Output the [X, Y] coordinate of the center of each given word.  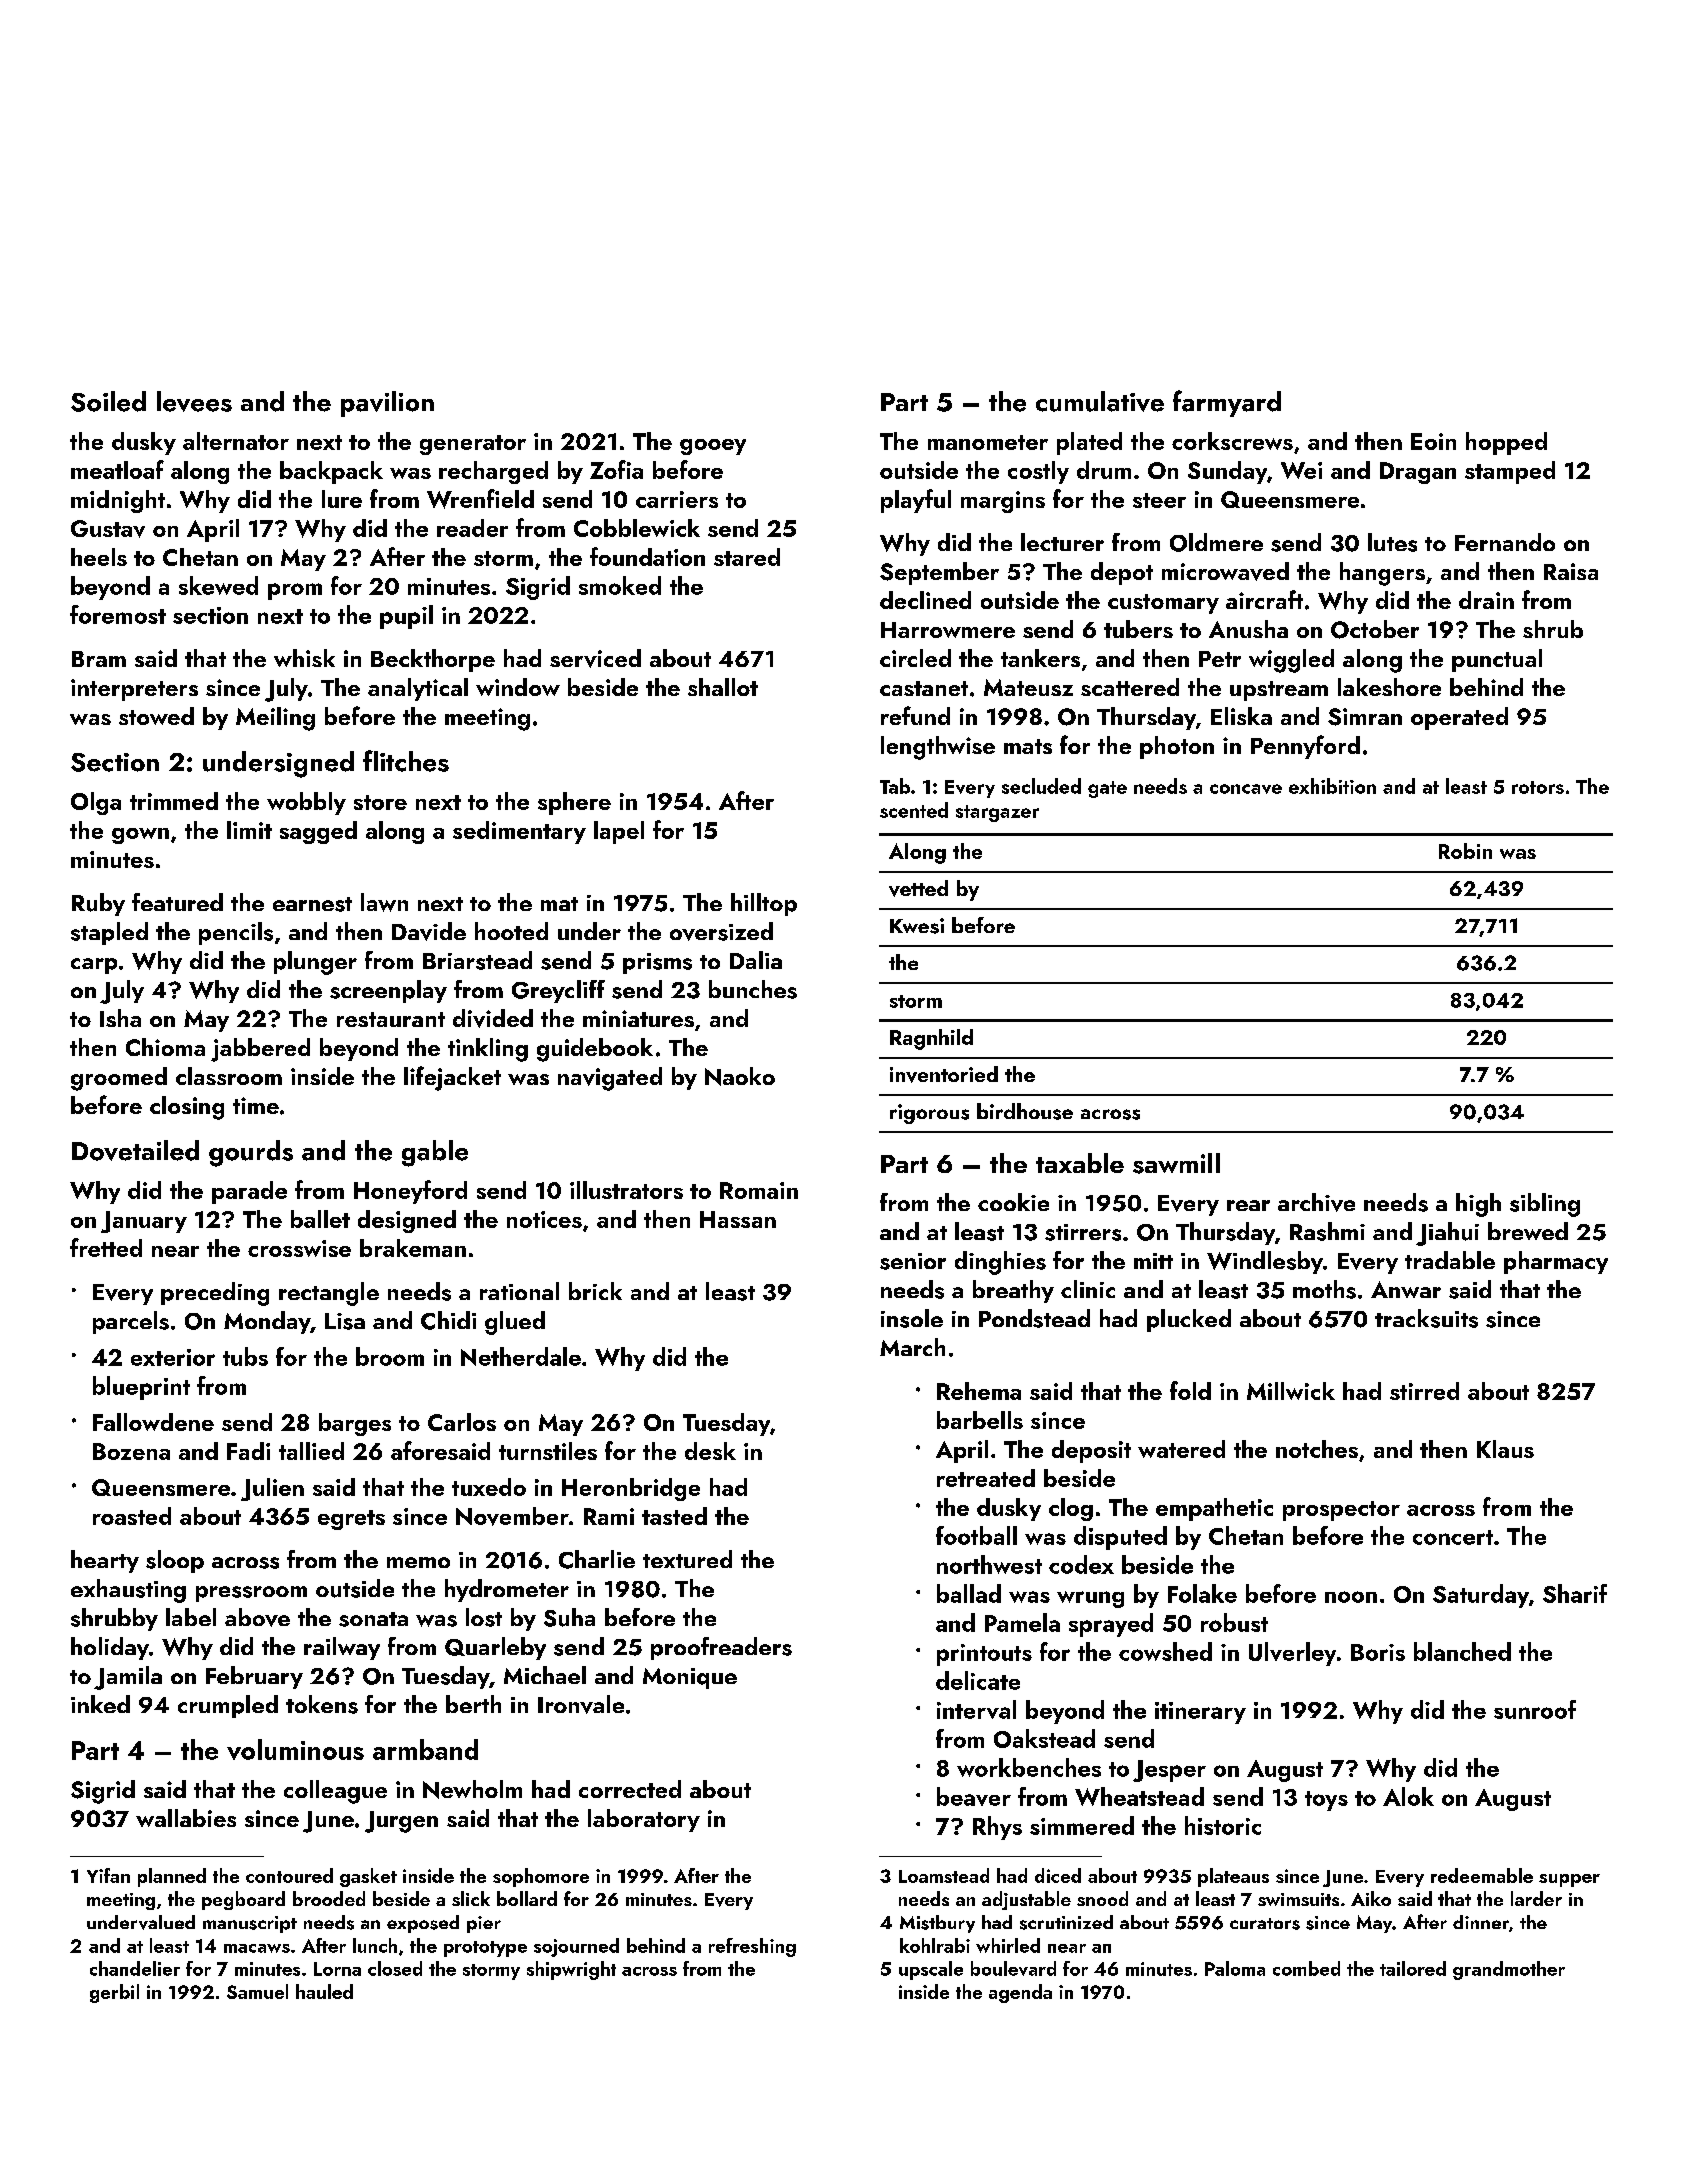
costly [1038, 472]
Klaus [1505, 1449]
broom [390, 1356]
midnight [118, 501]
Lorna [337, 1969]
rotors [1538, 787]
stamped [1510, 472]
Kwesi [917, 926]
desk [710, 1451]
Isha [120, 1018]
